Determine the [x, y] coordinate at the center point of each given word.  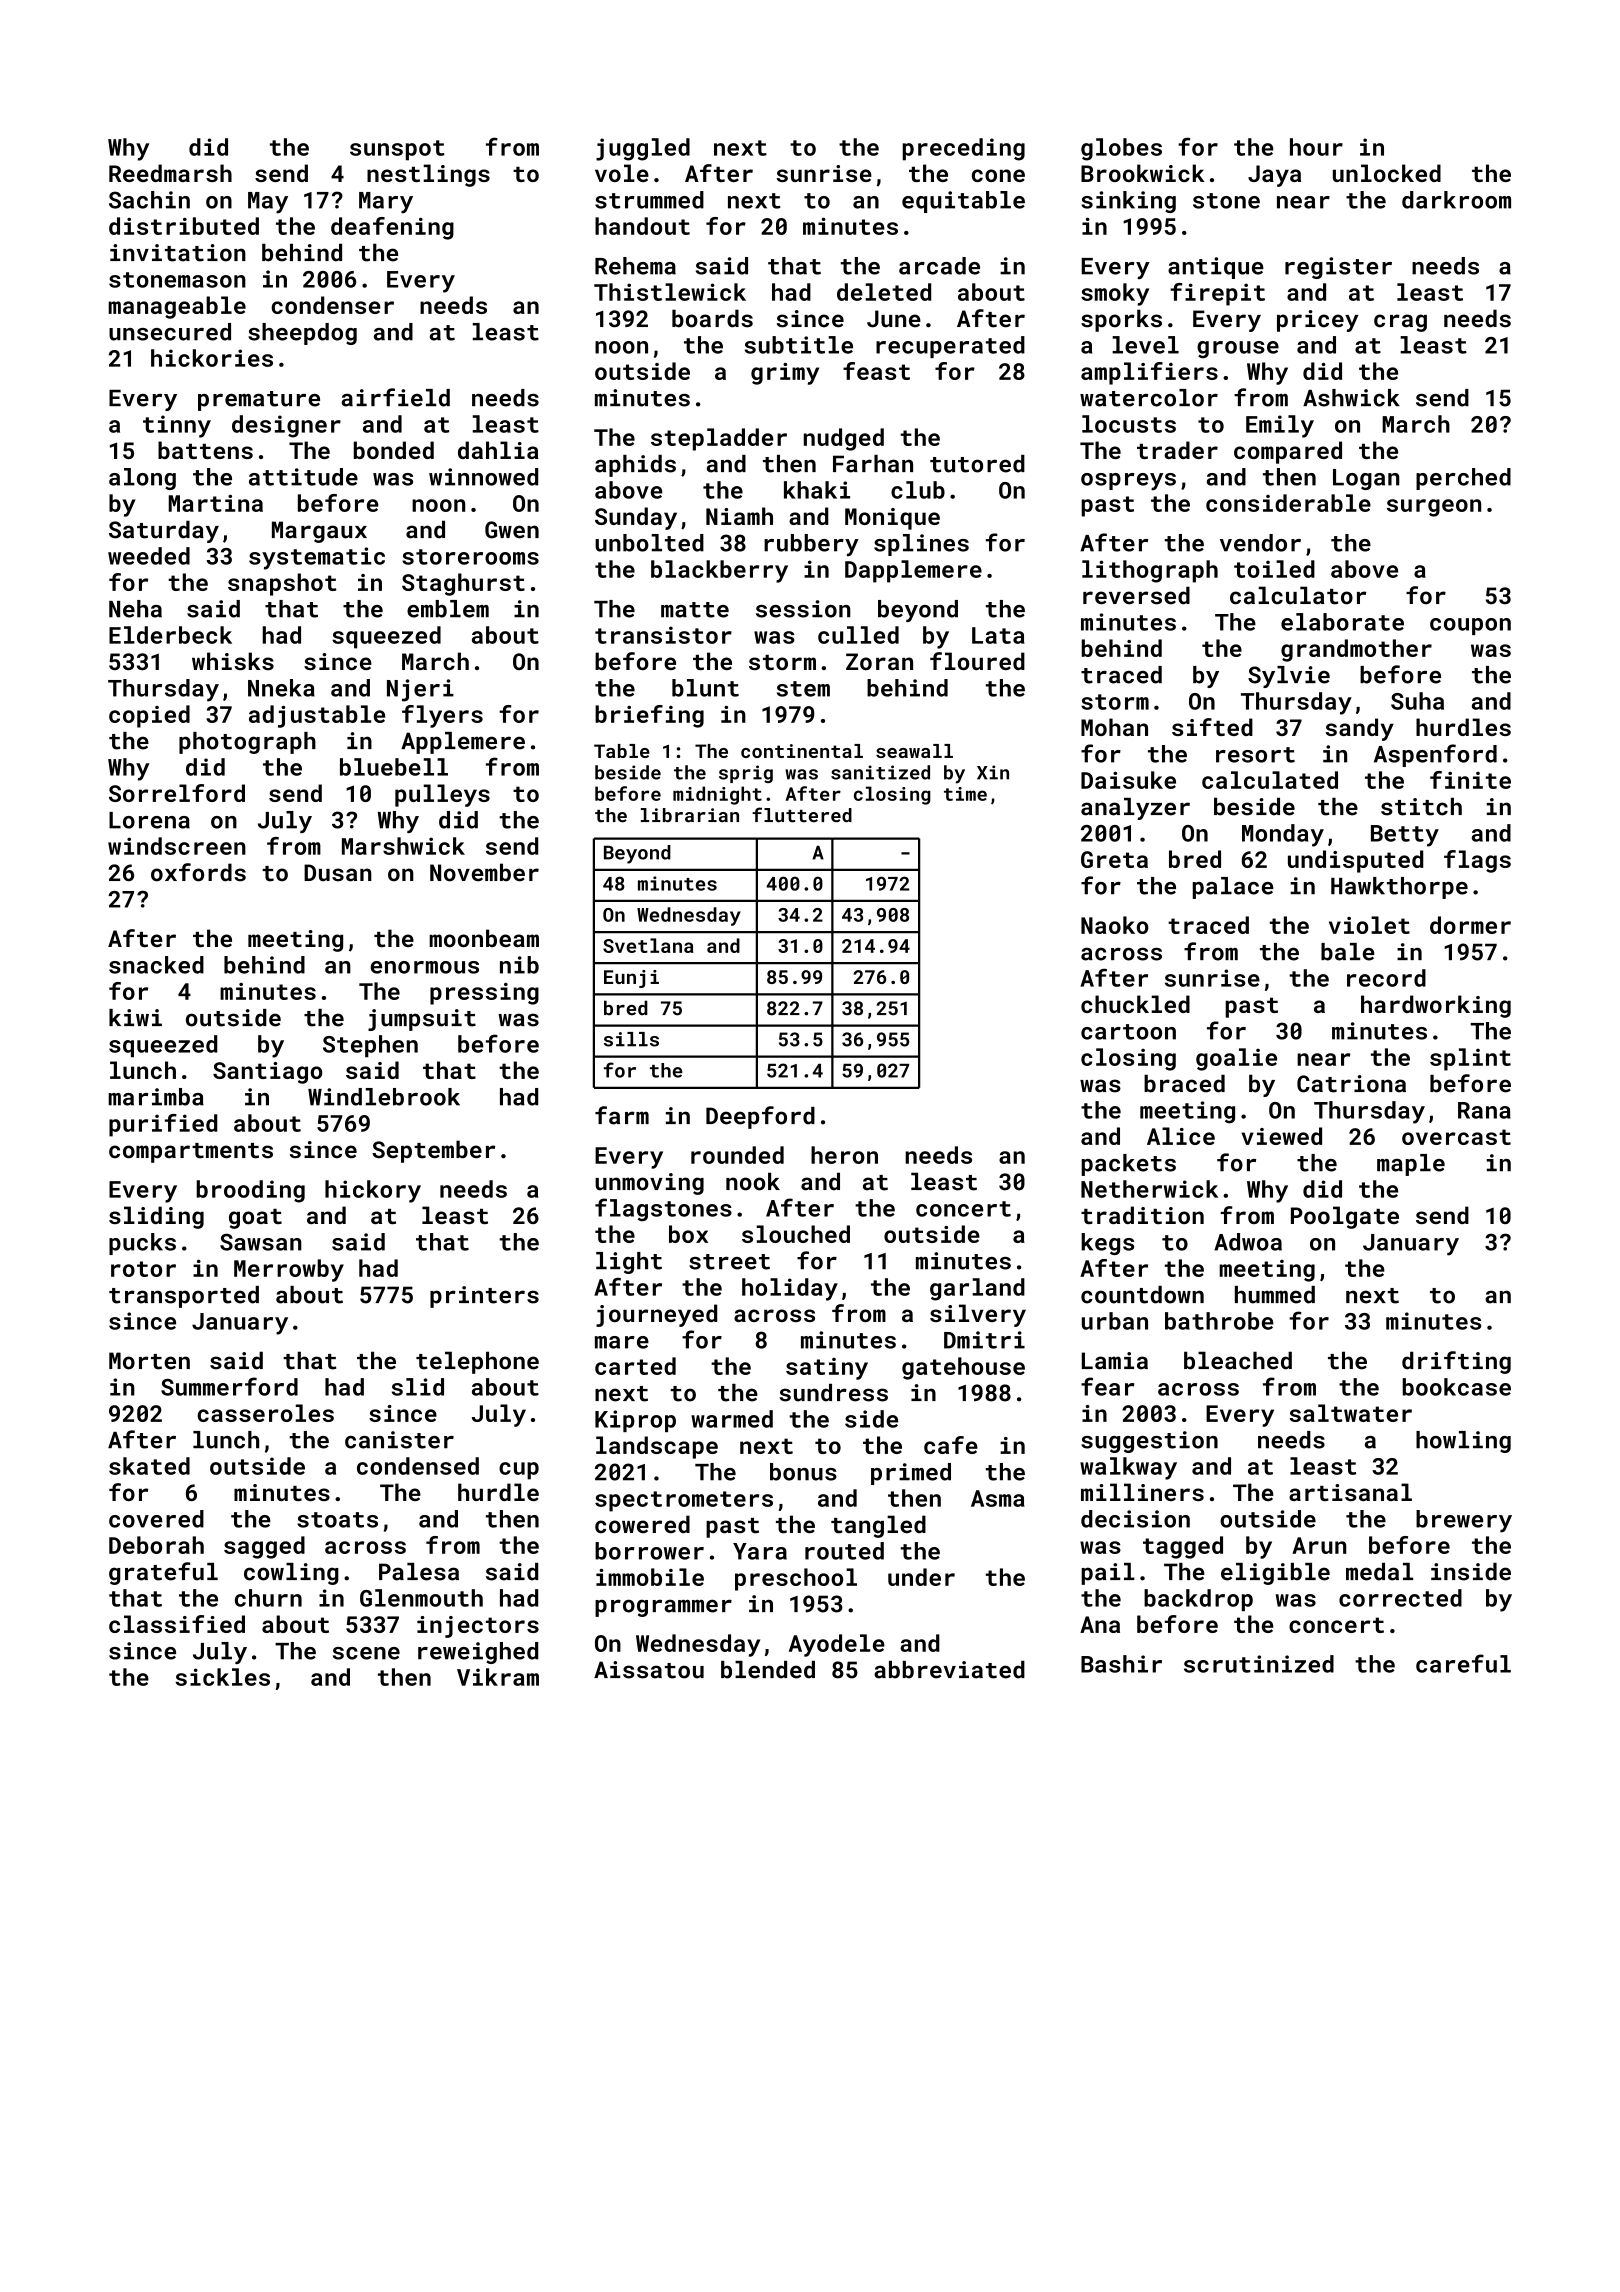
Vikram [498, 1677]
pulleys [442, 795]
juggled [643, 149]
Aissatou [649, 1670]
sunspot [397, 150]
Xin [993, 772]
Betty [1405, 836]
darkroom [1456, 200]
